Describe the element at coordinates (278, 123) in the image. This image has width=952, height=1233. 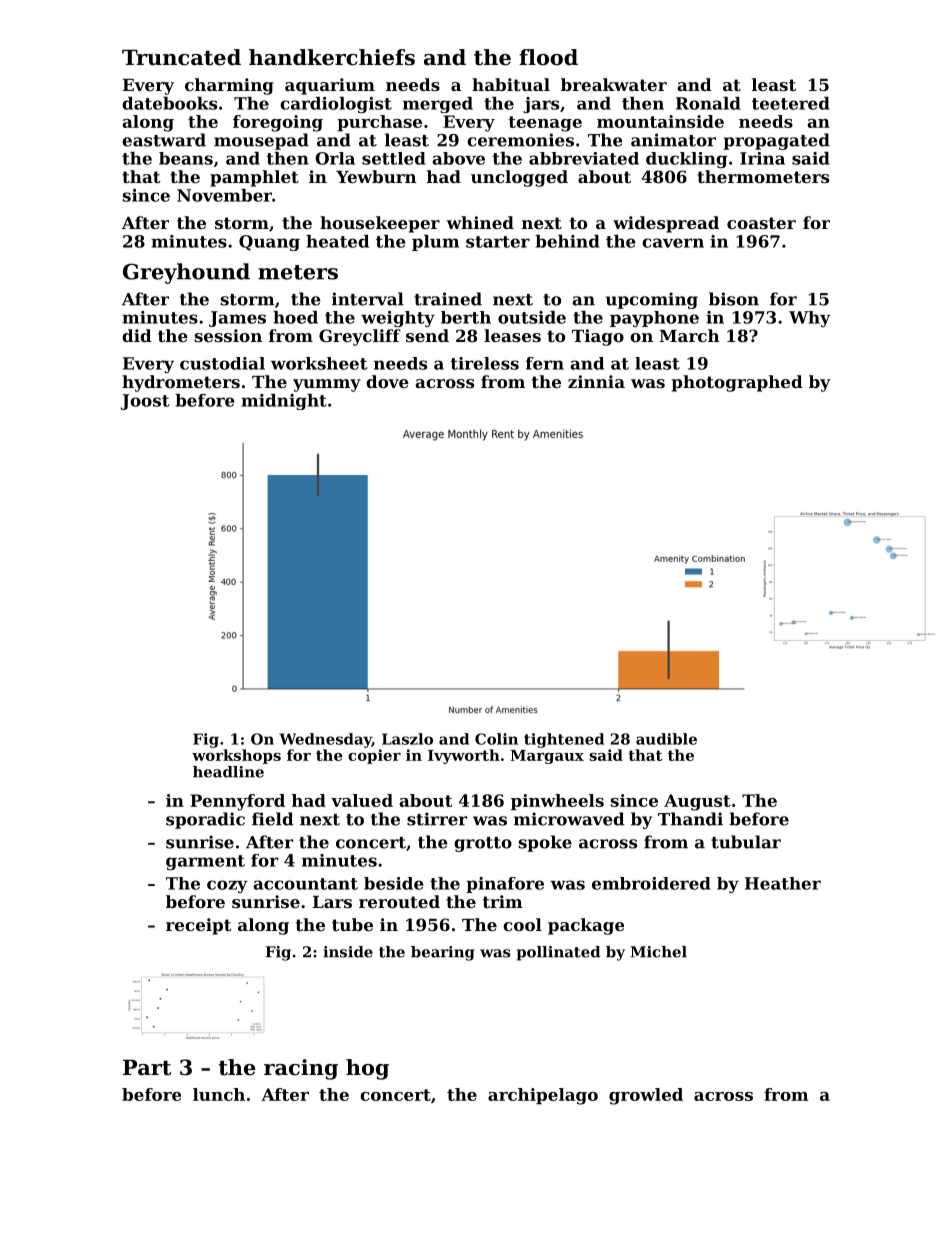
I see `foregoing` at that location.
